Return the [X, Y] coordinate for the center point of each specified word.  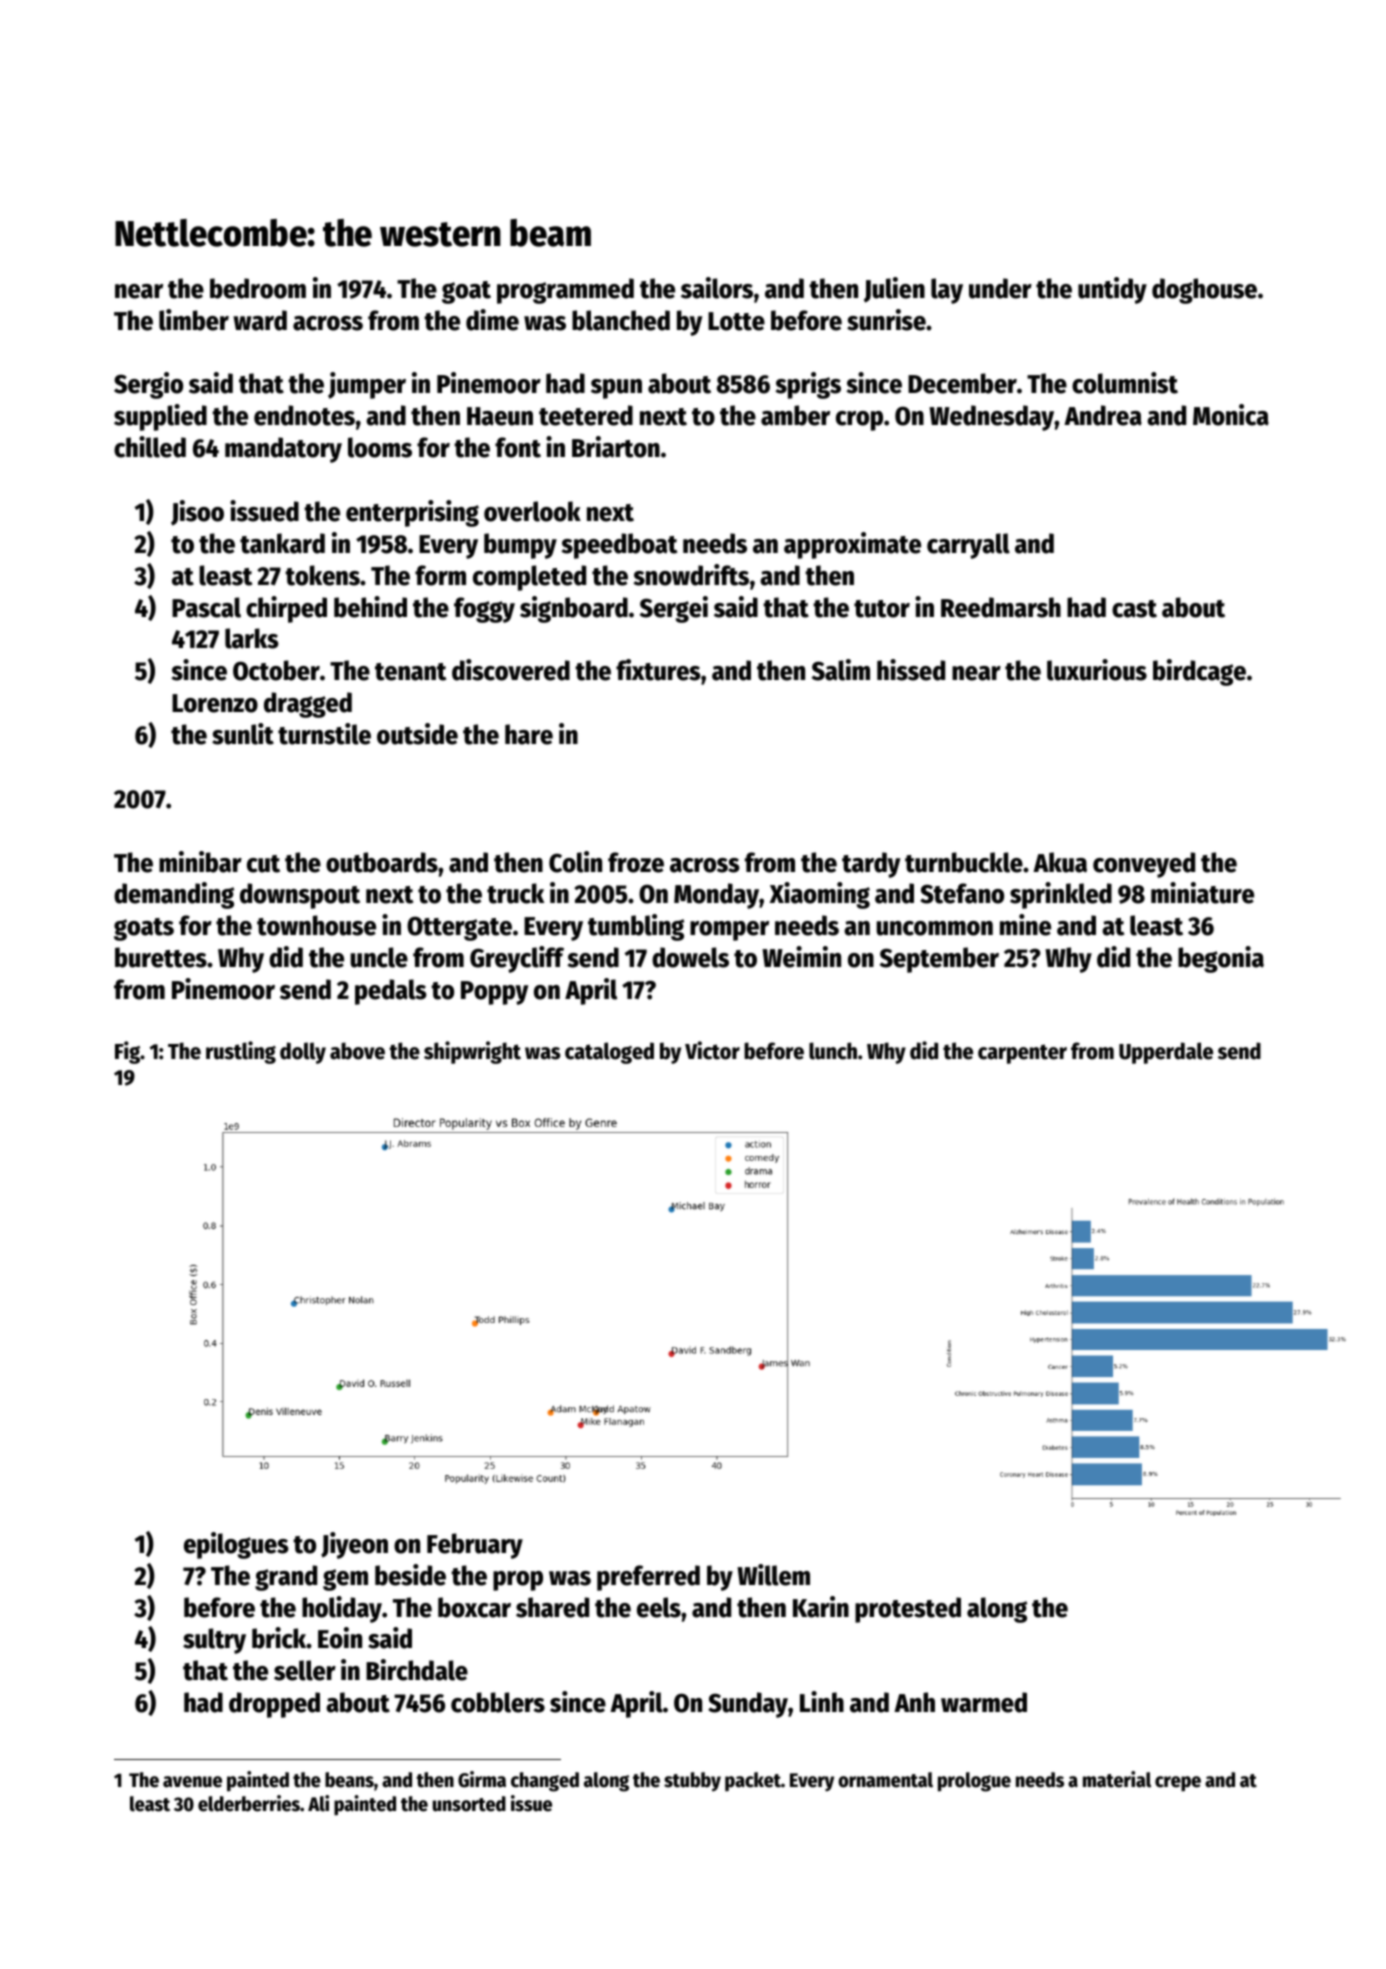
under [1000, 288]
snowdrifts [691, 575]
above [357, 1051]
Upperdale [1166, 1053]
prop [518, 1581]
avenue [192, 1782]
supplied [160, 417]
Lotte [736, 321]
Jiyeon [354, 1545]
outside [417, 734]
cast [1134, 609]
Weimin [801, 957]
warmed [984, 1702]
